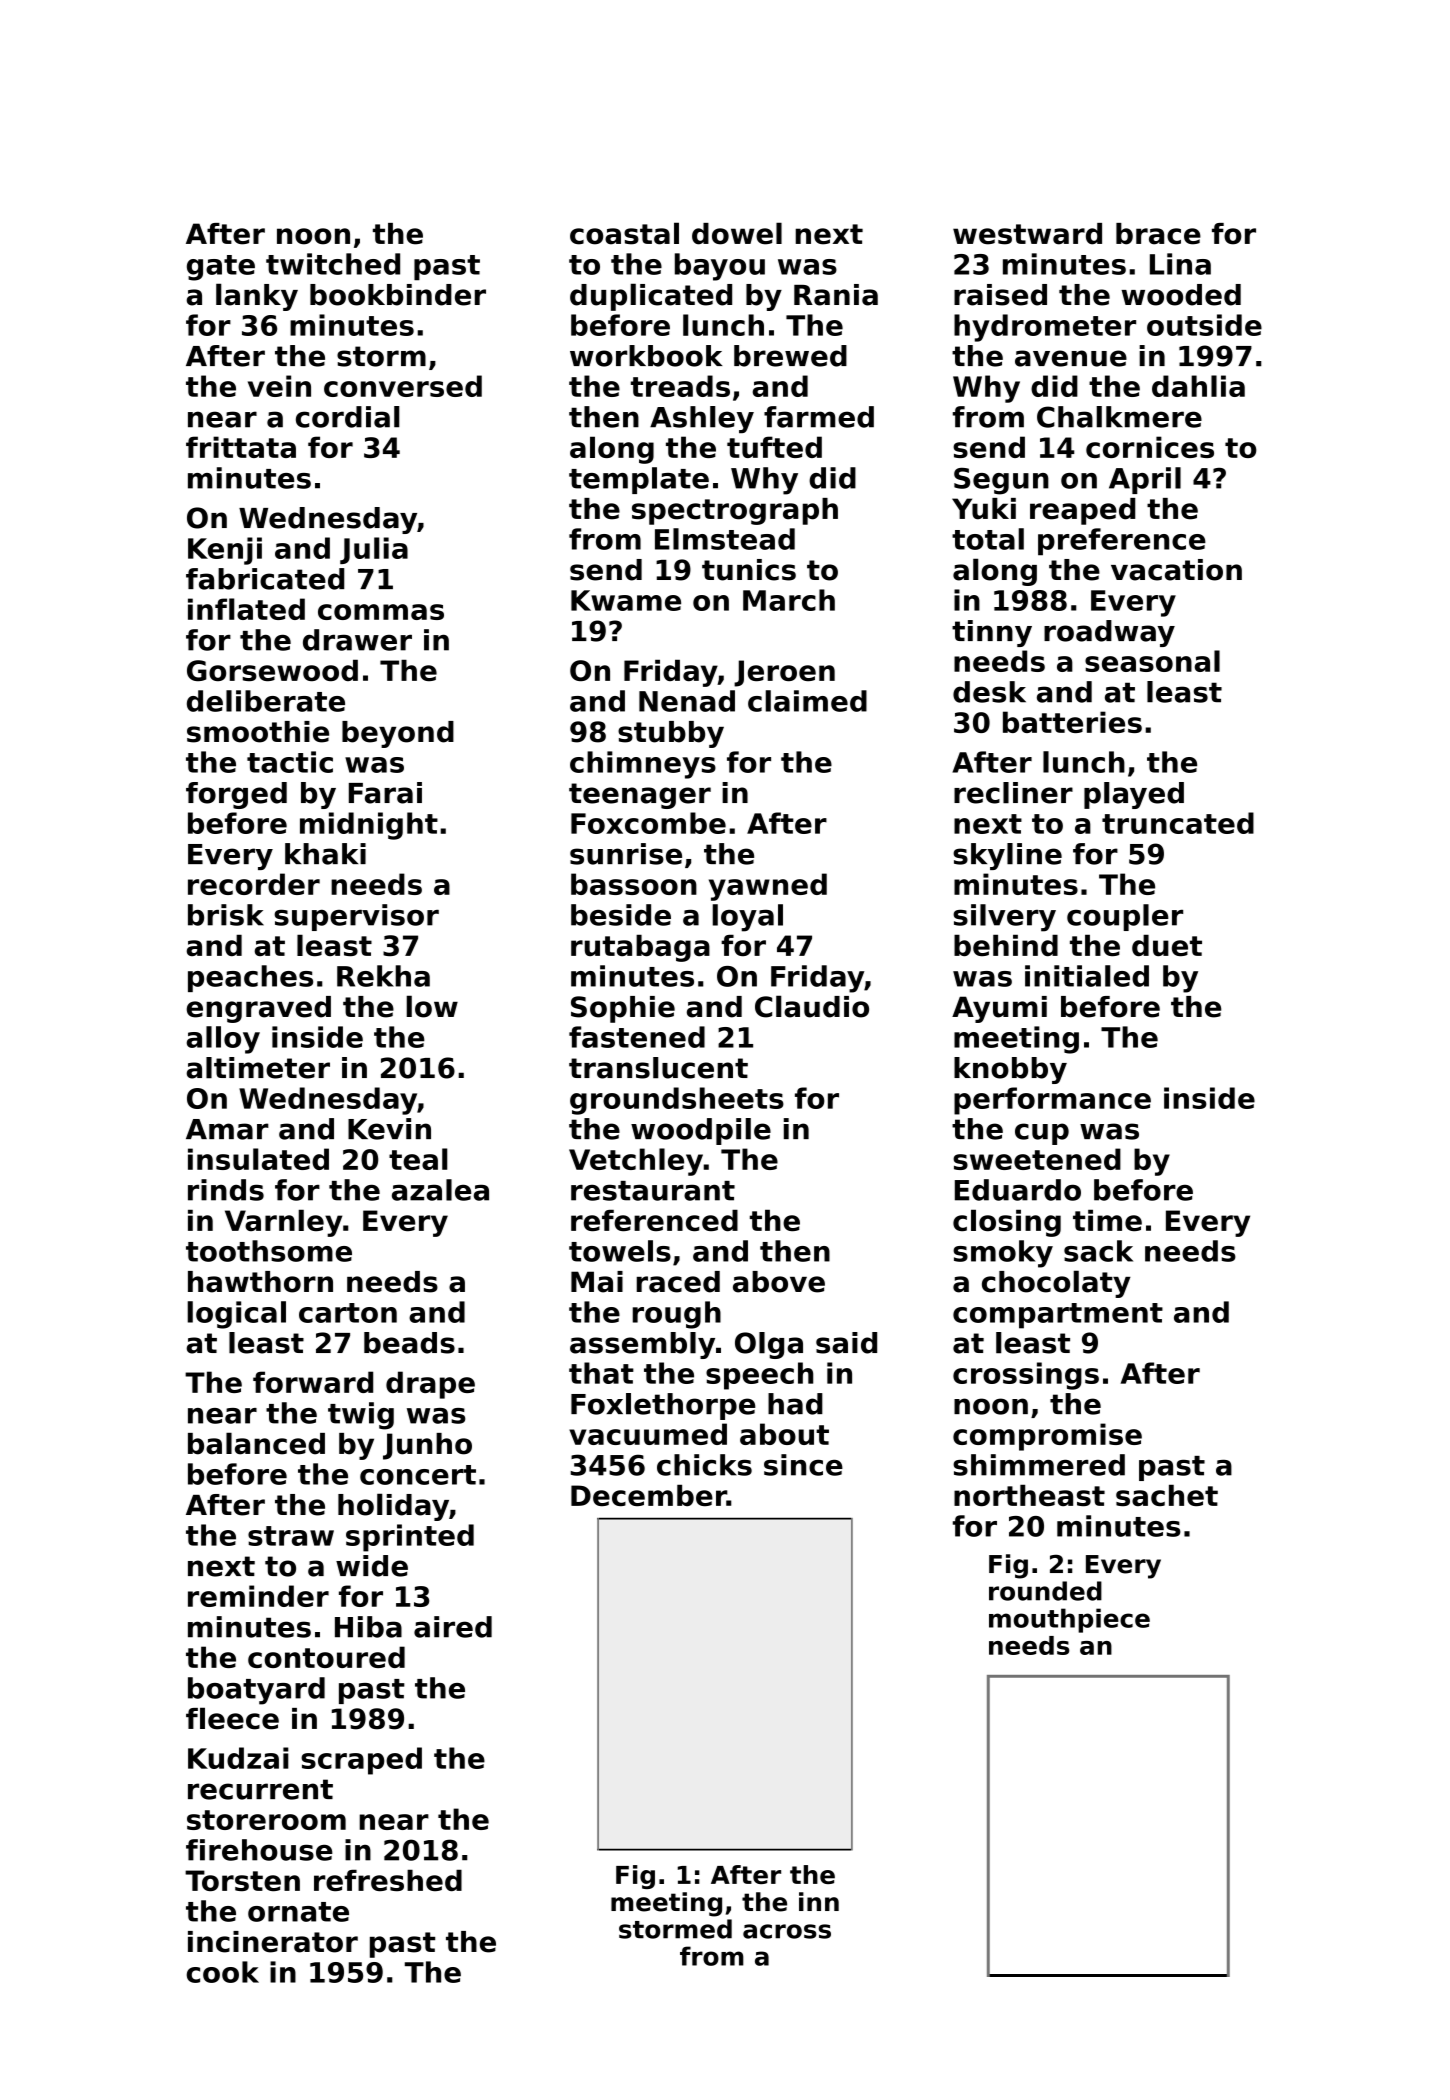 Image resolution: width=1450 pixels, height=2100 pixels. What do you see at coordinates (677, 1101) in the document?
I see `groundsheets` at bounding box center [677, 1101].
